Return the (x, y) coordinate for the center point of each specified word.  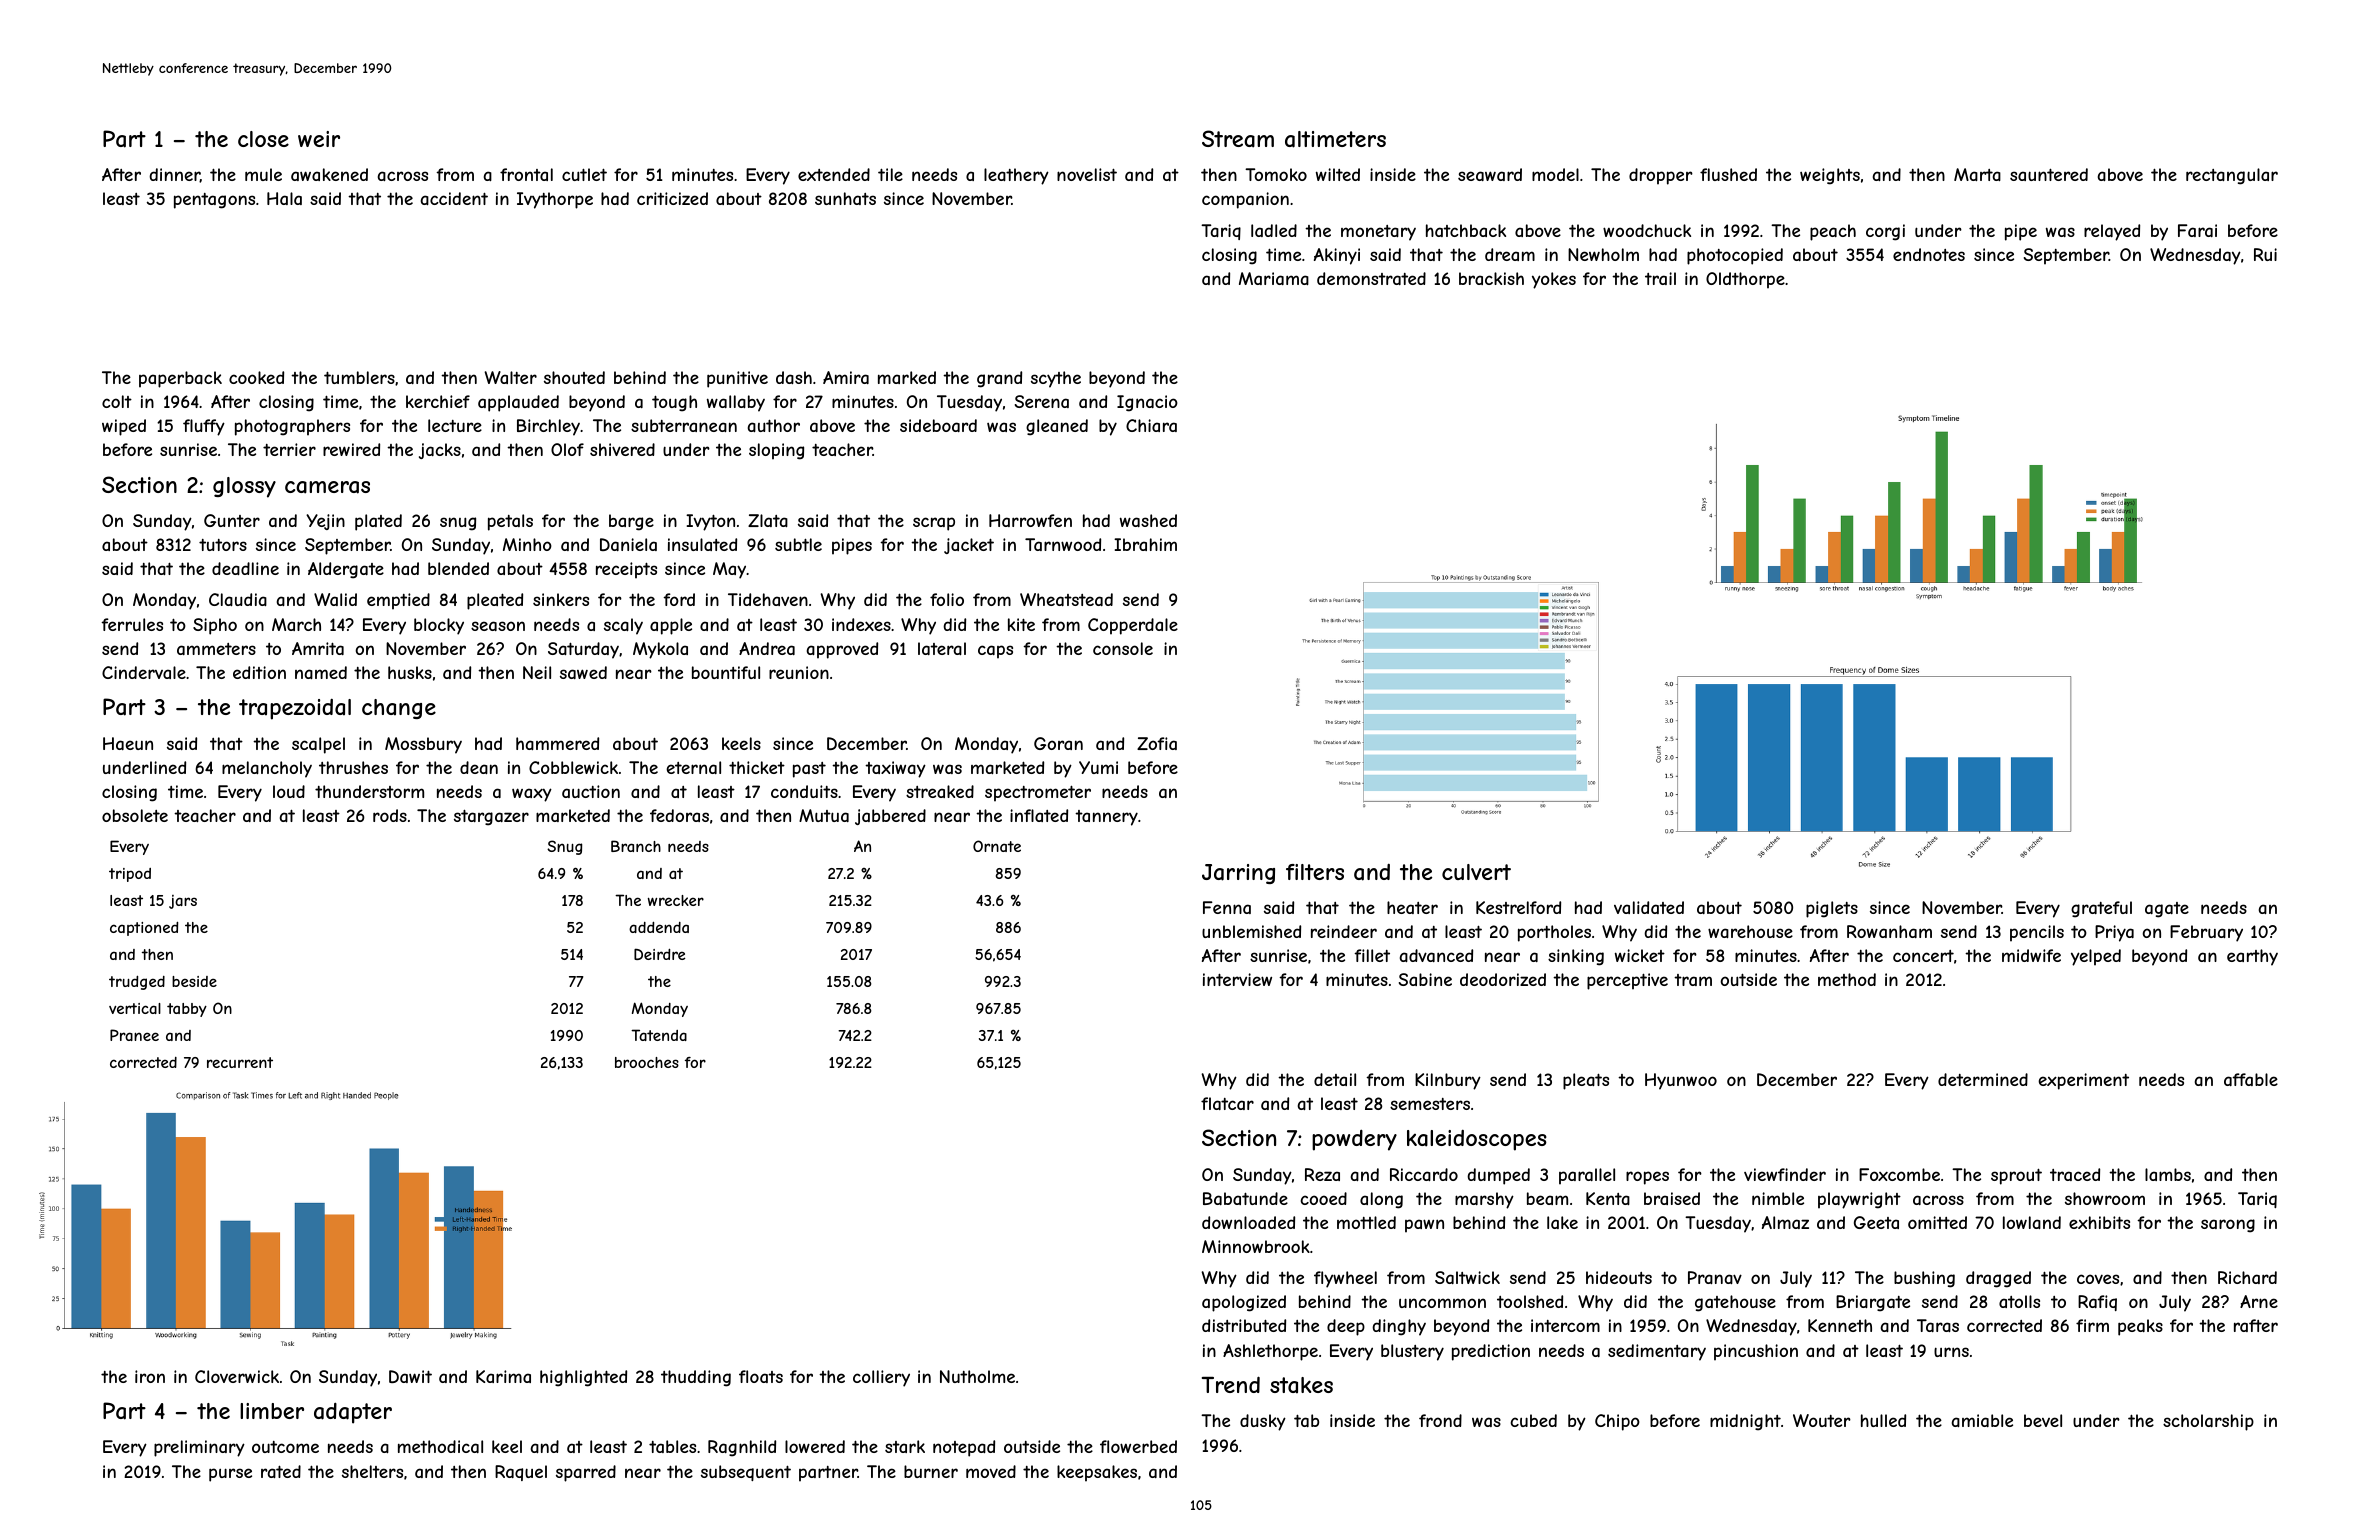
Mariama (1274, 278)
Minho (527, 544)
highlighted (583, 1378)
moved (991, 1471)
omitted (1937, 1222)
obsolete (135, 815)
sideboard (938, 425)
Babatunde (1245, 1198)
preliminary (199, 1448)
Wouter (1822, 1420)
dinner (174, 175)
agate (2167, 910)
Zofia (1157, 743)
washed (1148, 520)
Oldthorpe (1745, 280)
